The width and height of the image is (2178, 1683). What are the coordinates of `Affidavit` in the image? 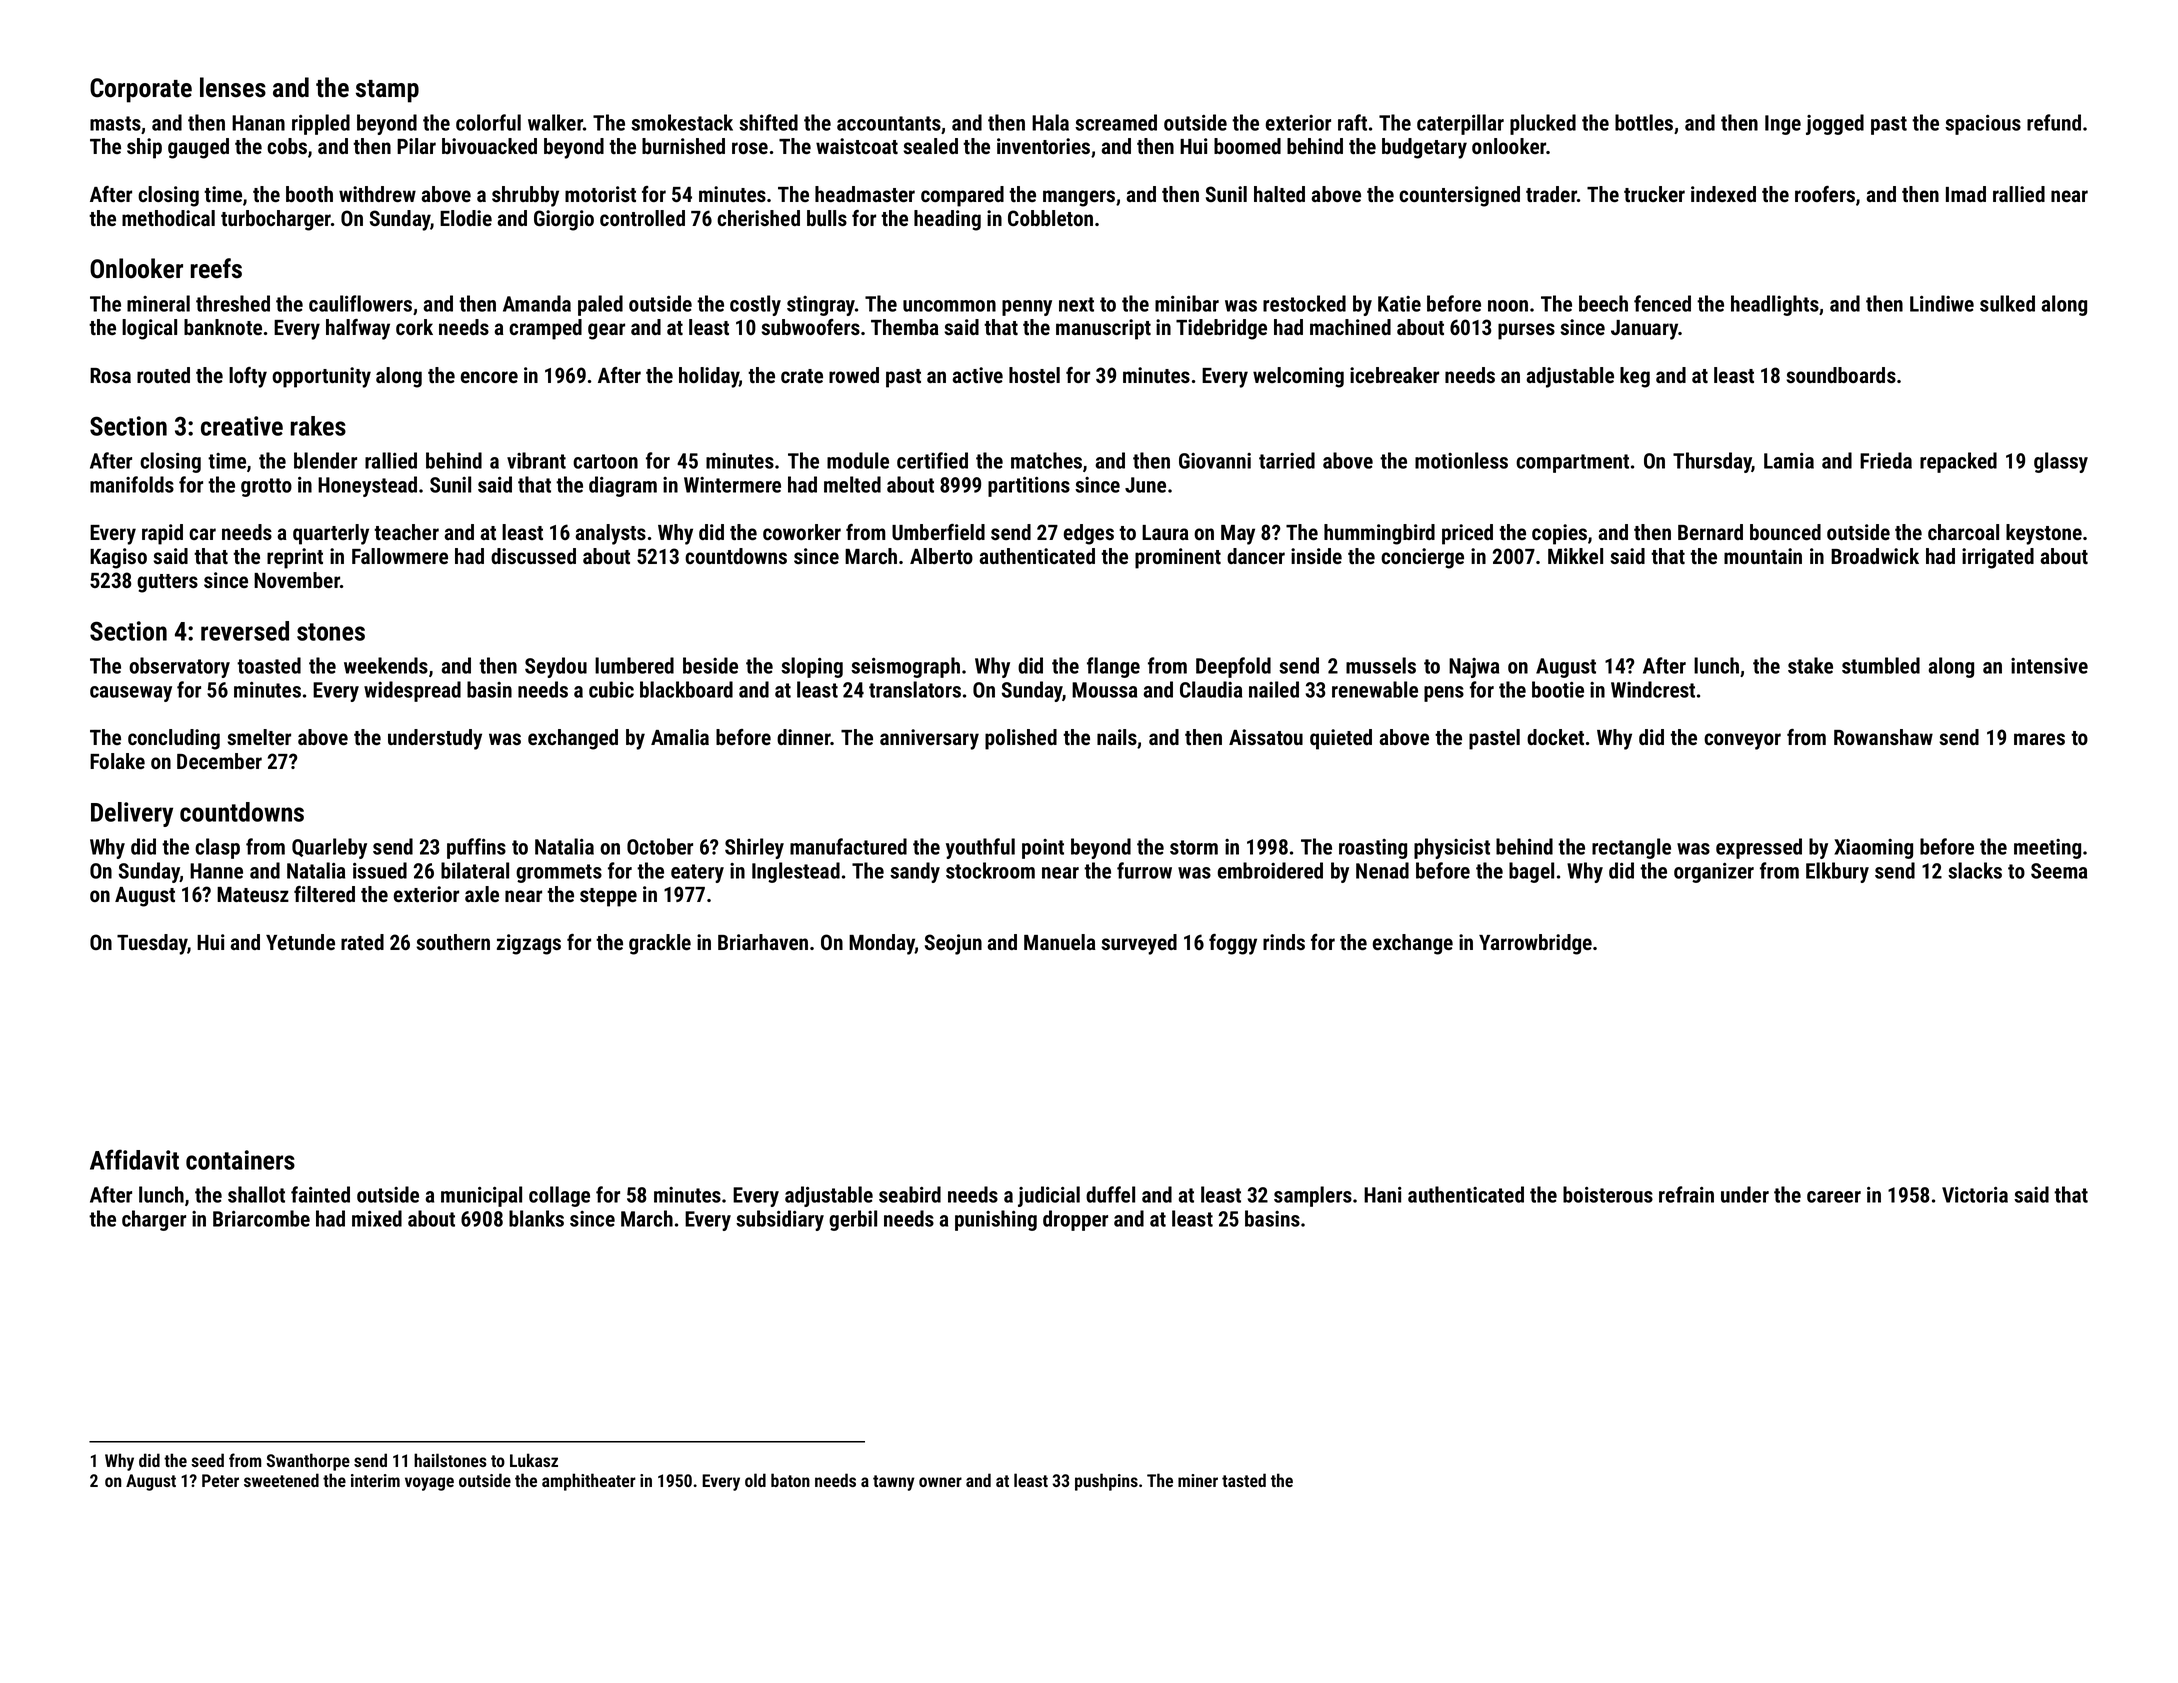 It's located at (134, 1159).
